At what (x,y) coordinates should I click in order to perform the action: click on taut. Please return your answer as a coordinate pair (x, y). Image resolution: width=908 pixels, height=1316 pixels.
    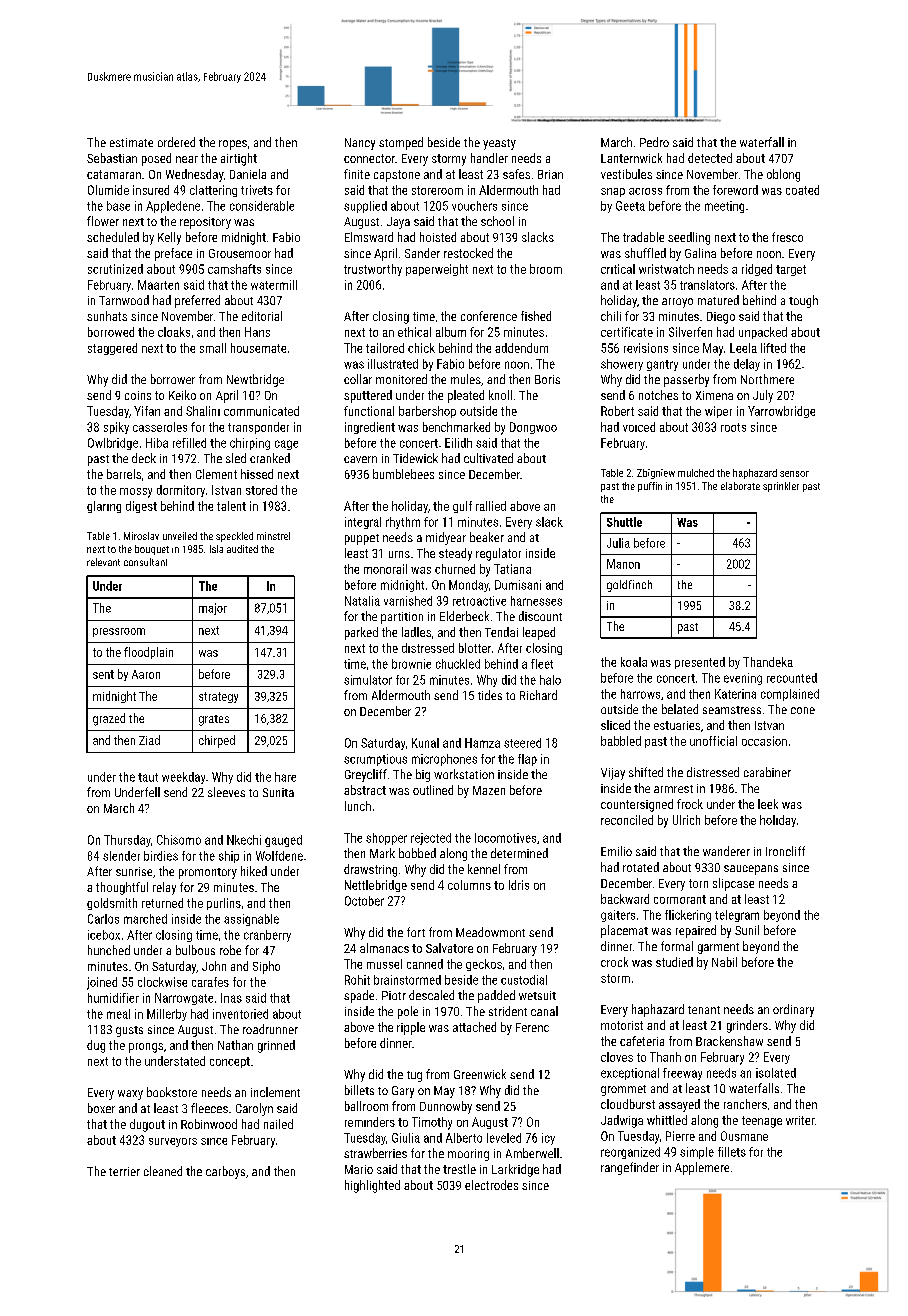
    Looking at the image, I should click on (148, 777).
